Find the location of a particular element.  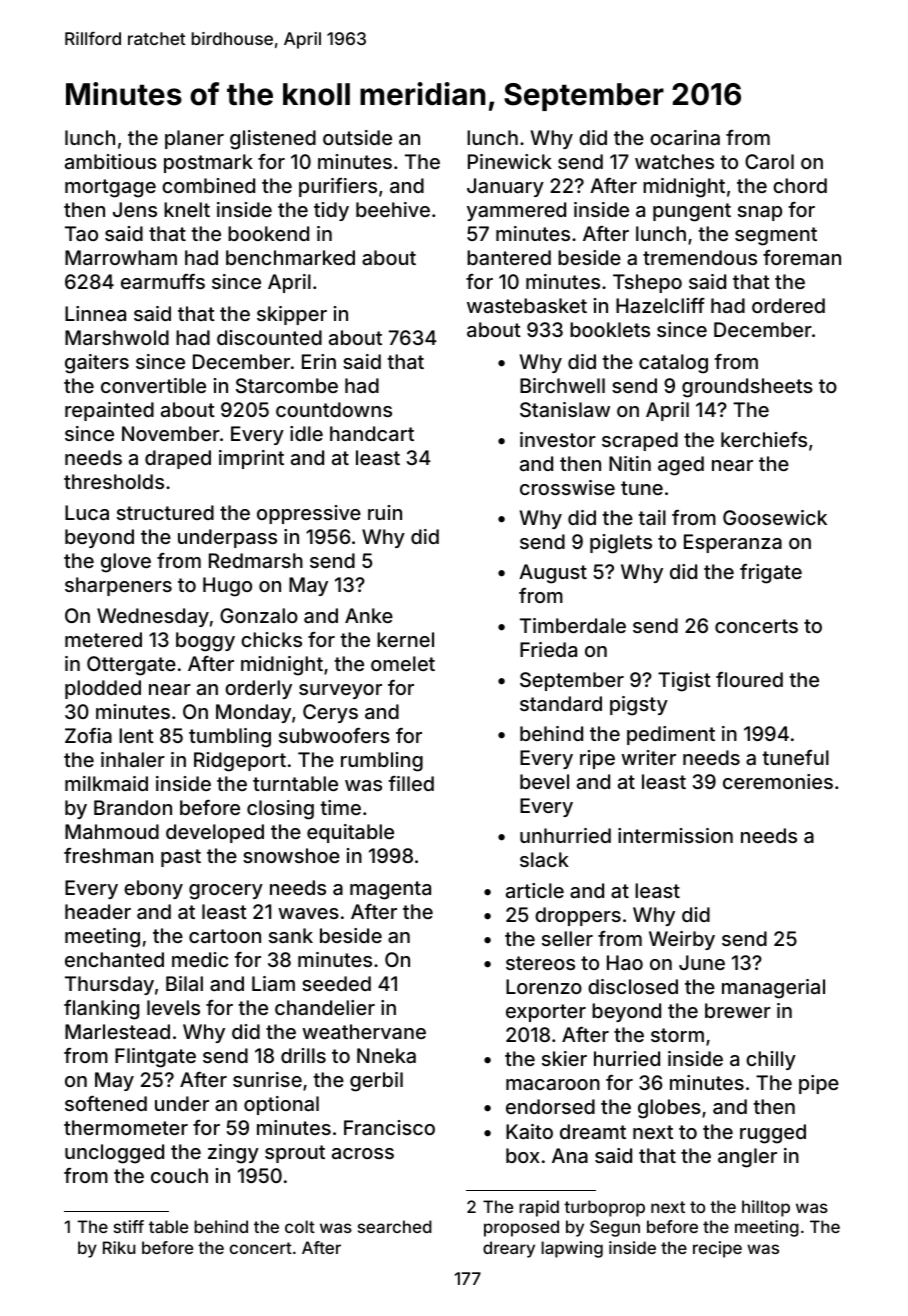

floured is located at coordinates (749, 679).
